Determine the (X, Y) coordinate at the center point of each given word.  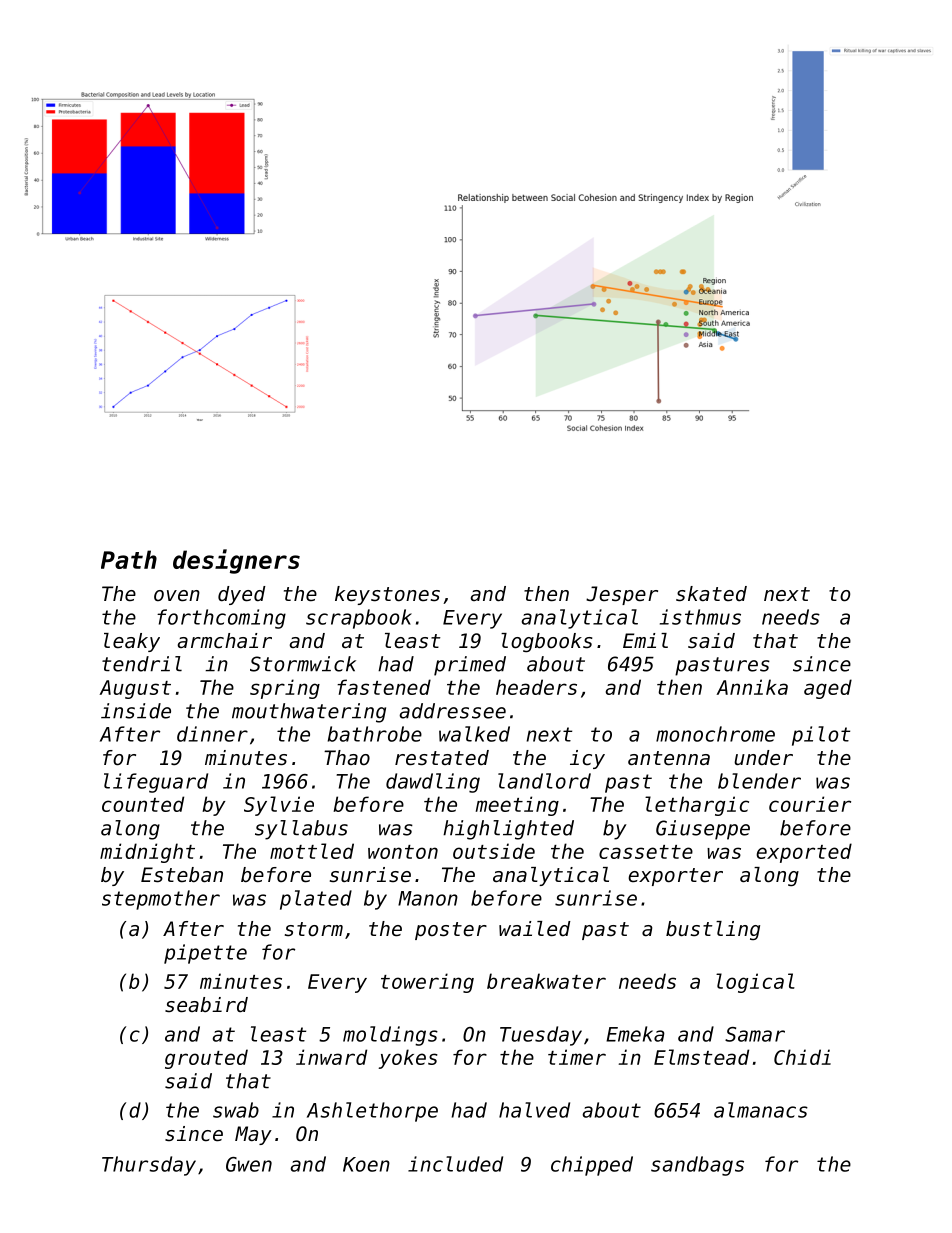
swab (236, 1110)
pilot (821, 736)
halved (534, 1110)
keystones (387, 595)
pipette (205, 954)
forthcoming (221, 619)
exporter (675, 877)
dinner (212, 734)
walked (474, 734)
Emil (645, 640)
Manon (428, 898)
